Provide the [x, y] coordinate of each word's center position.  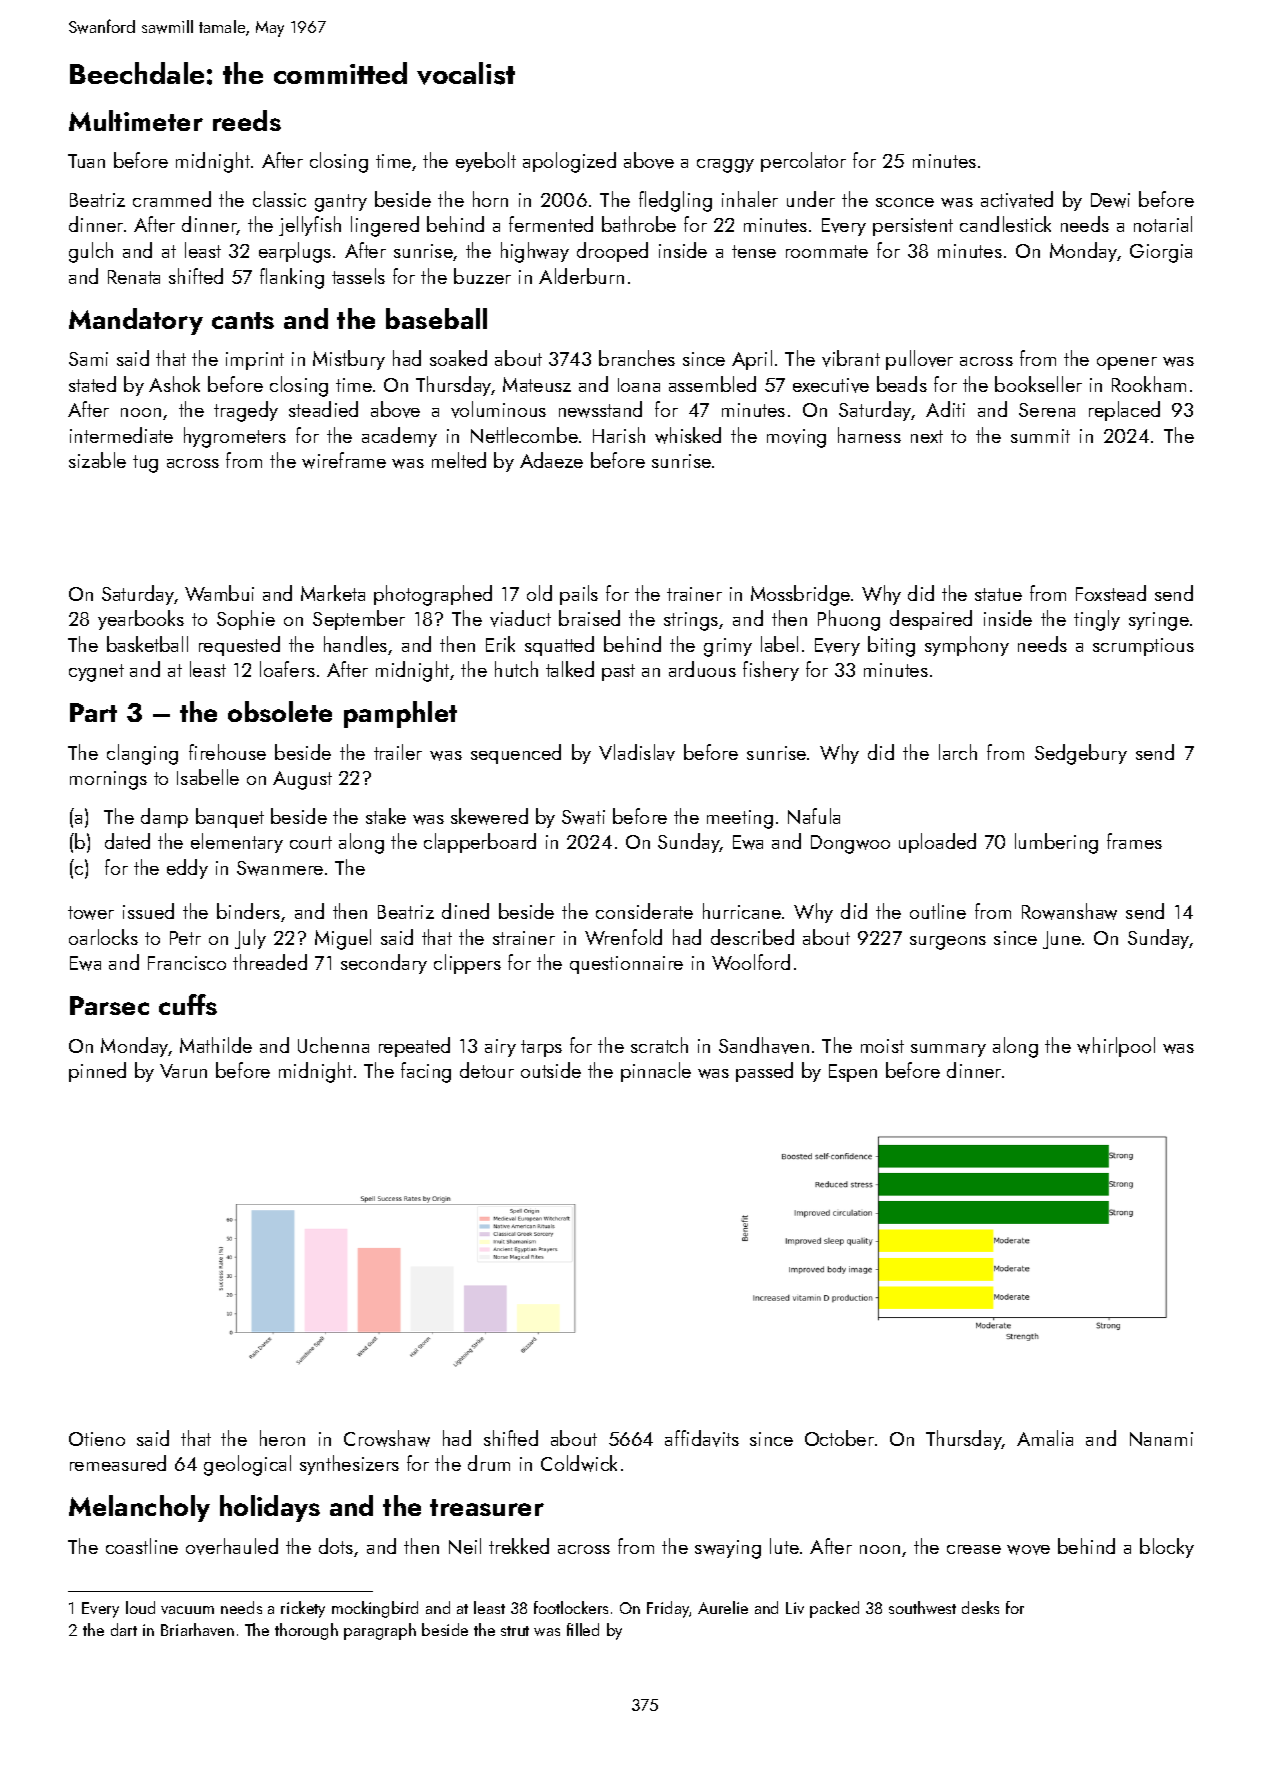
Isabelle [208, 777]
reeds [247, 120]
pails [579, 595]
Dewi [1110, 200]
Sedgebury [1081, 754]
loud [140, 1607]
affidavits [702, 1438]
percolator [803, 162]
